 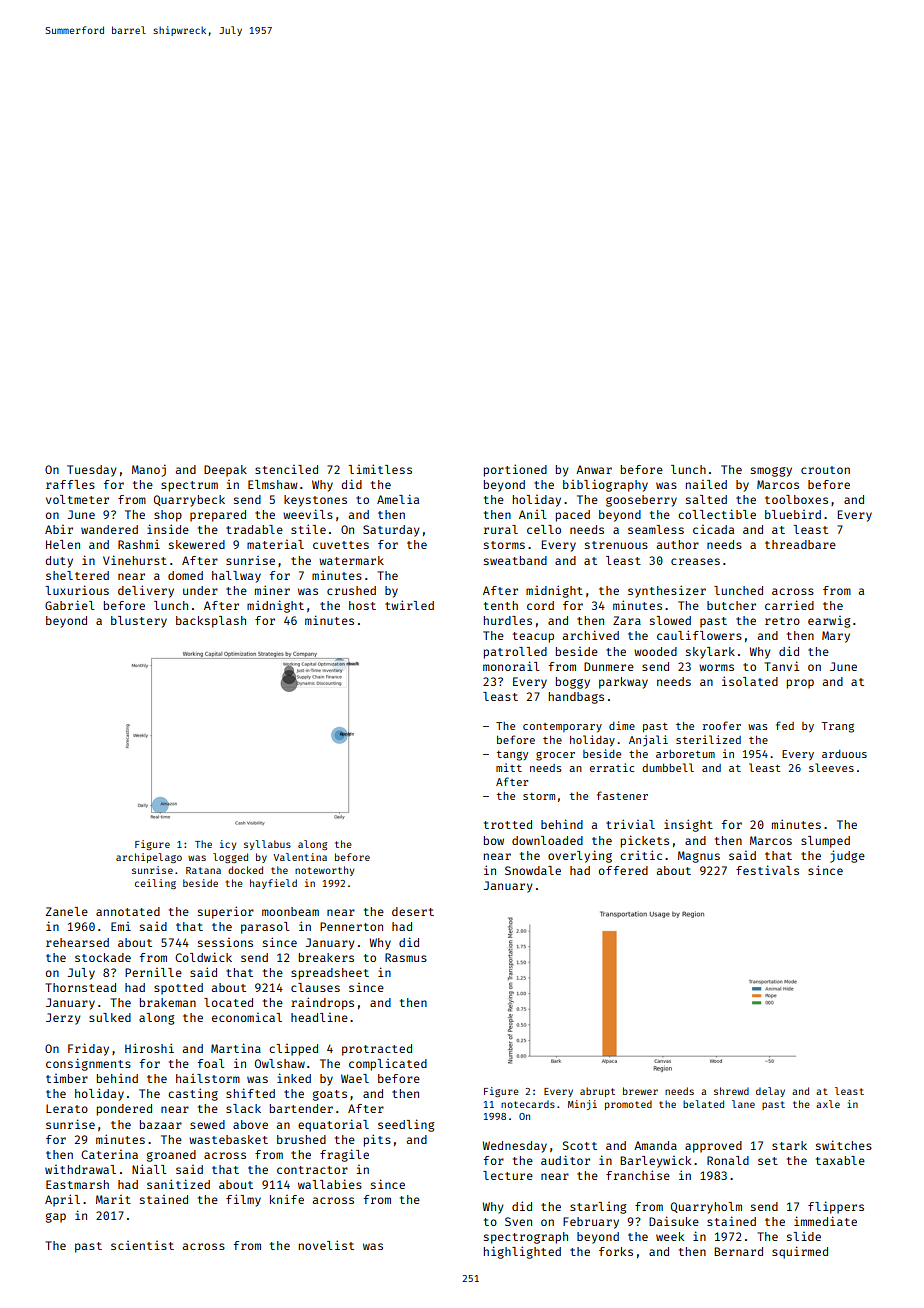 I want to click on highlighted, so click(x=522, y=1252).
